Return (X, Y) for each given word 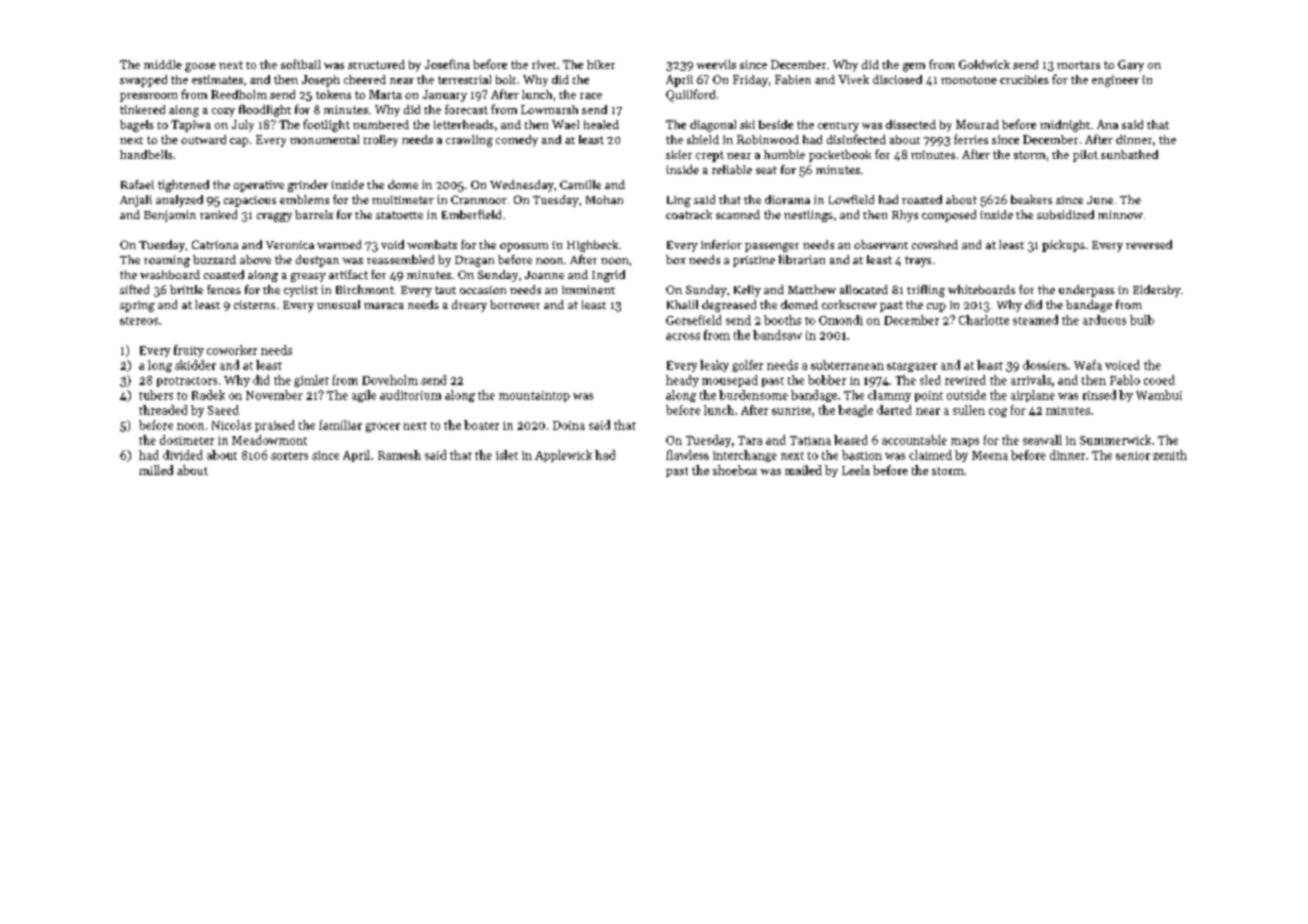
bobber (827, 380)
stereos (139, 321)
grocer (383, 427)
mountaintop (534, 396)
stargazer (912, 367)
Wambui (1159, 395)
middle (163, 64)
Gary (1131, 66)
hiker (601, 64)
